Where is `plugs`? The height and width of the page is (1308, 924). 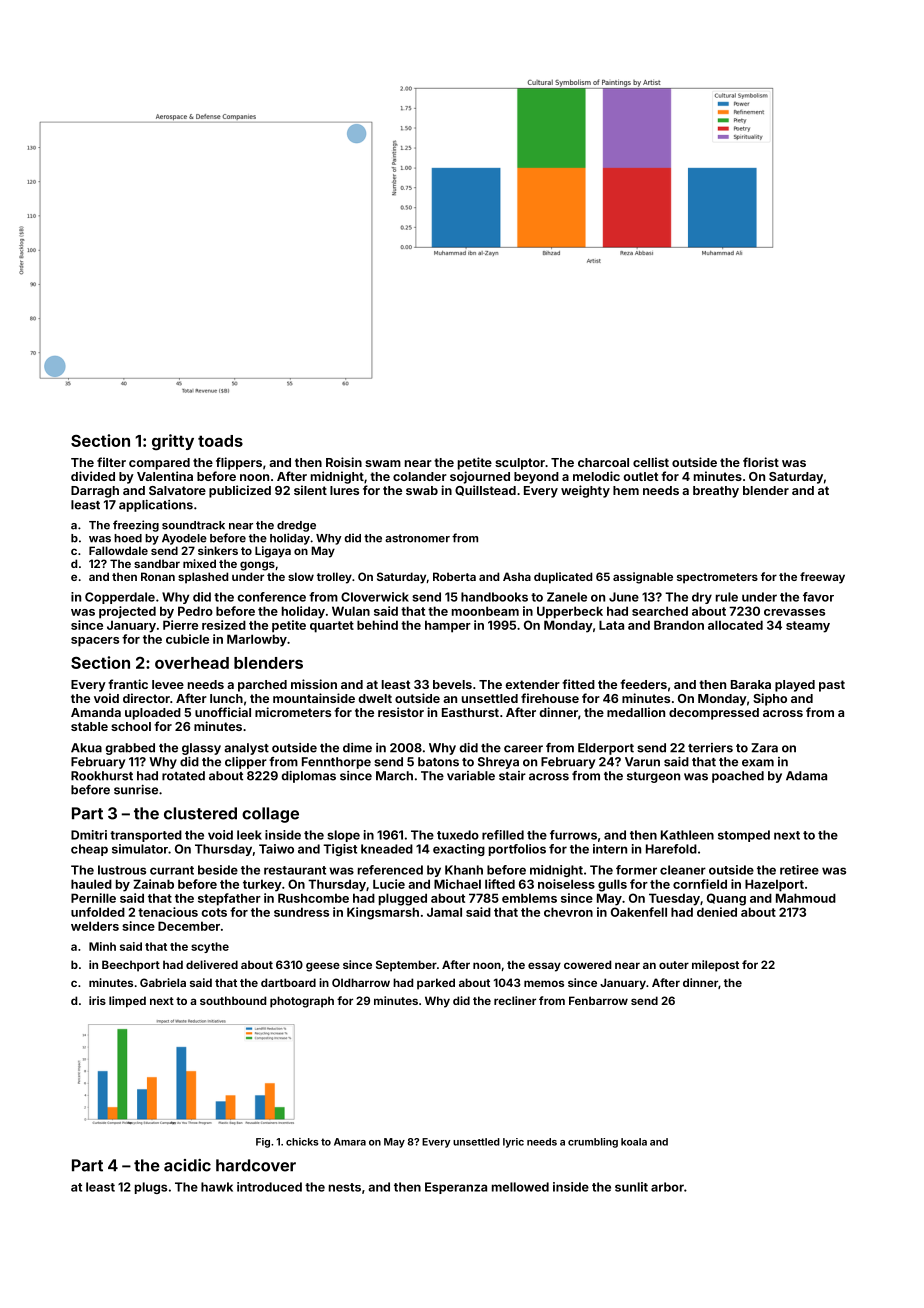 plugs is located at coordinates (151, 1188).
